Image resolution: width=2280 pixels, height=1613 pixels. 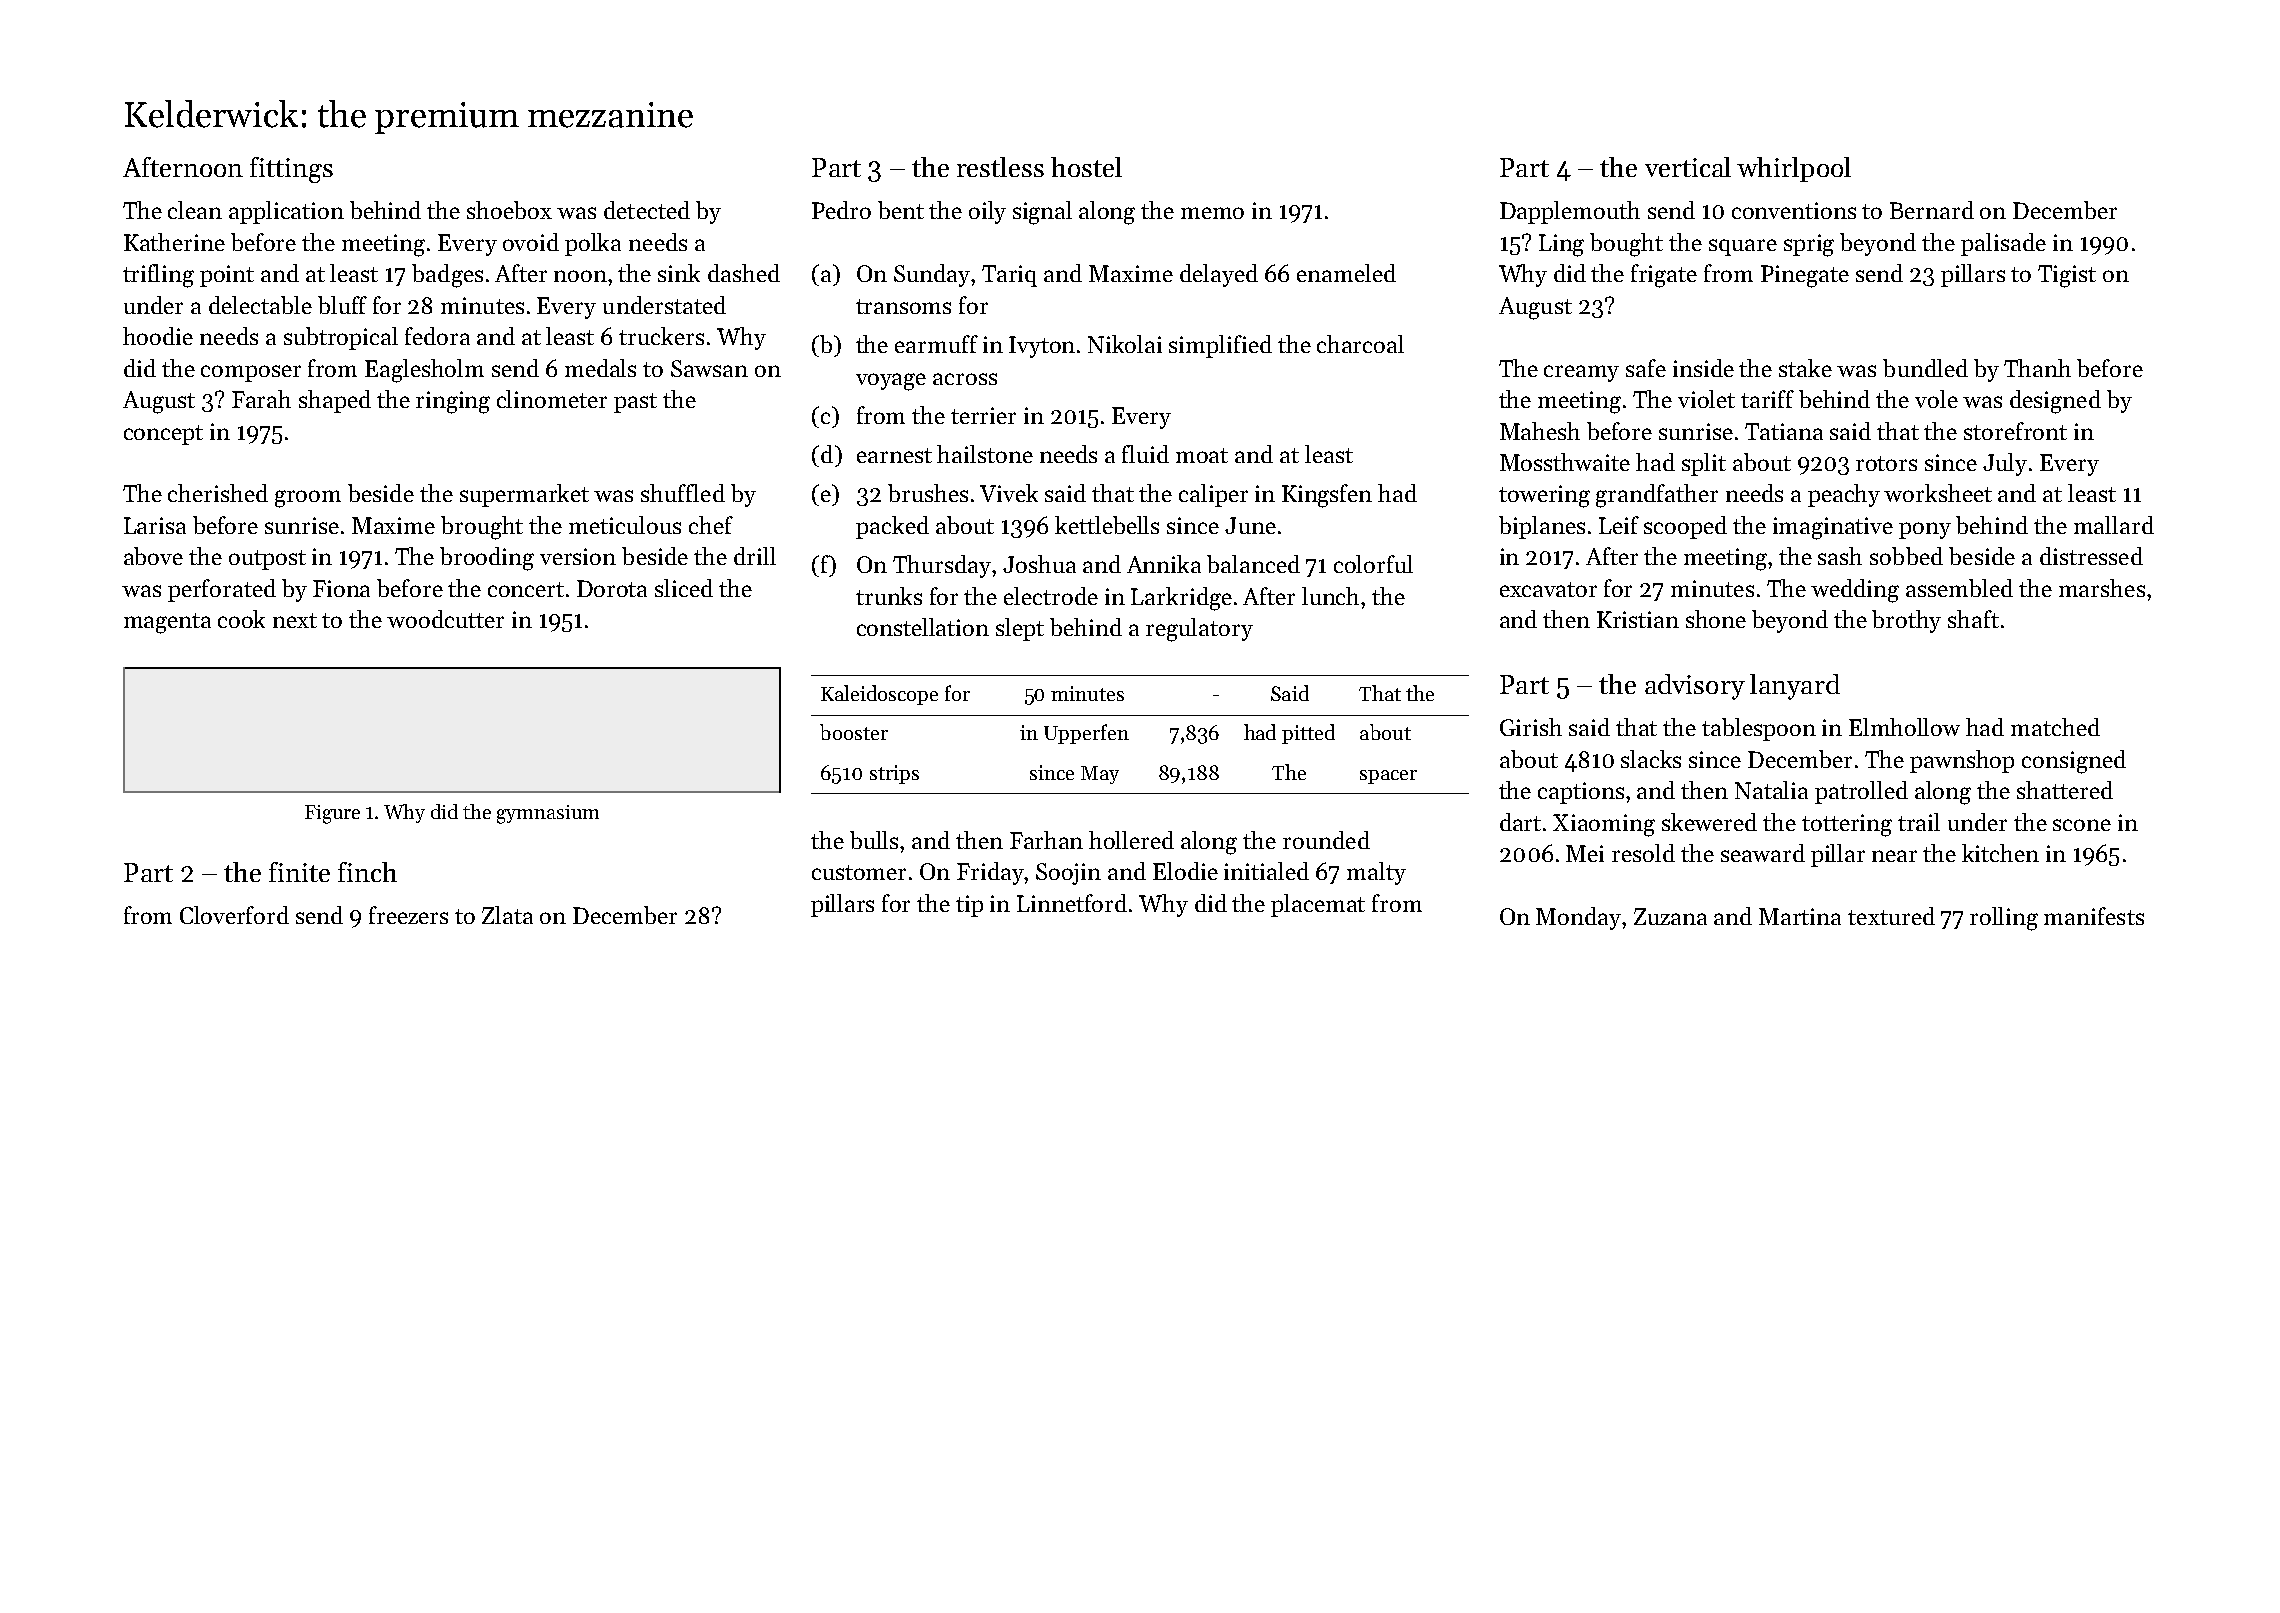 I want to click on matched, so click(x=2055, y=727).
